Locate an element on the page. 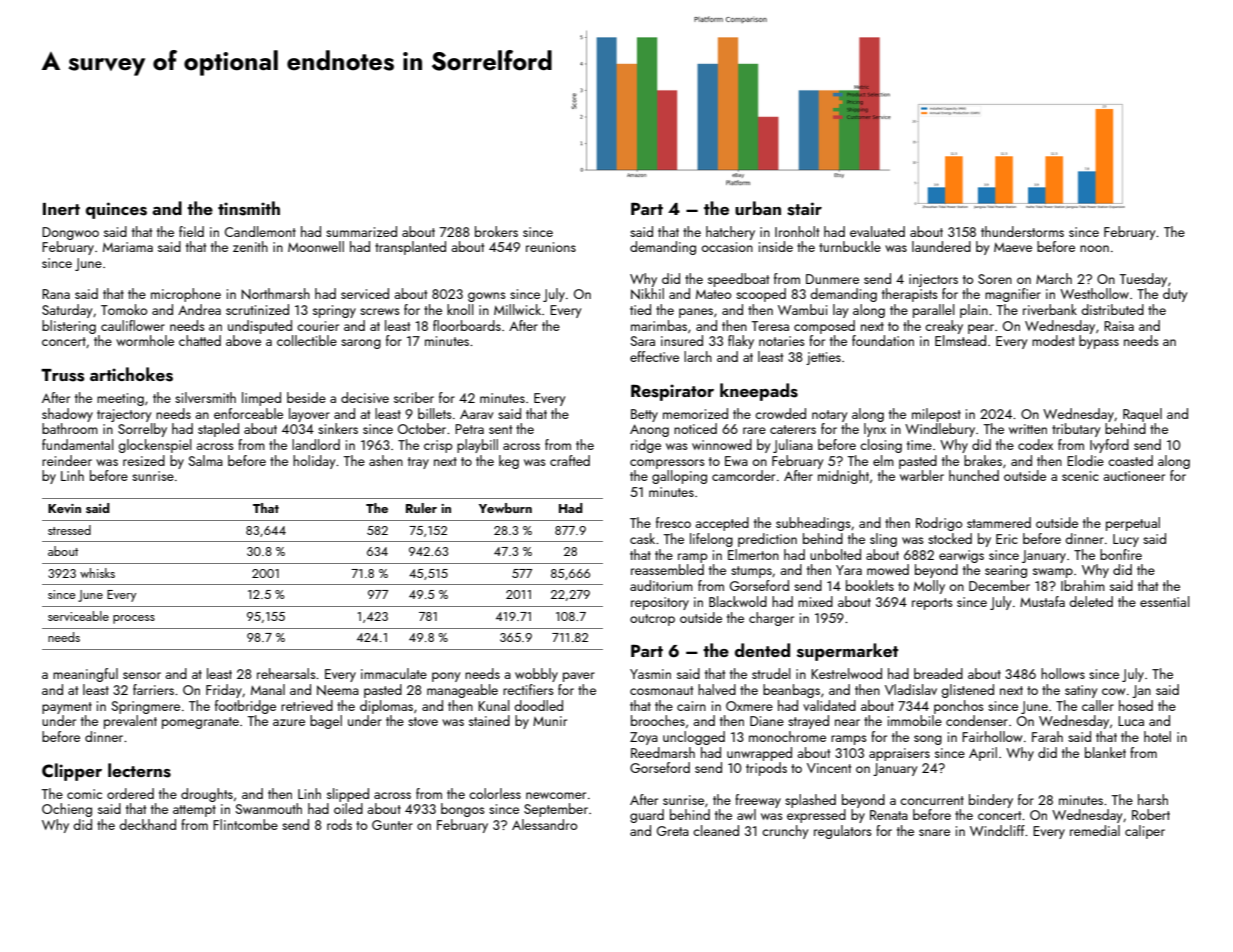  Truss is located at coordinates (62, 375).
